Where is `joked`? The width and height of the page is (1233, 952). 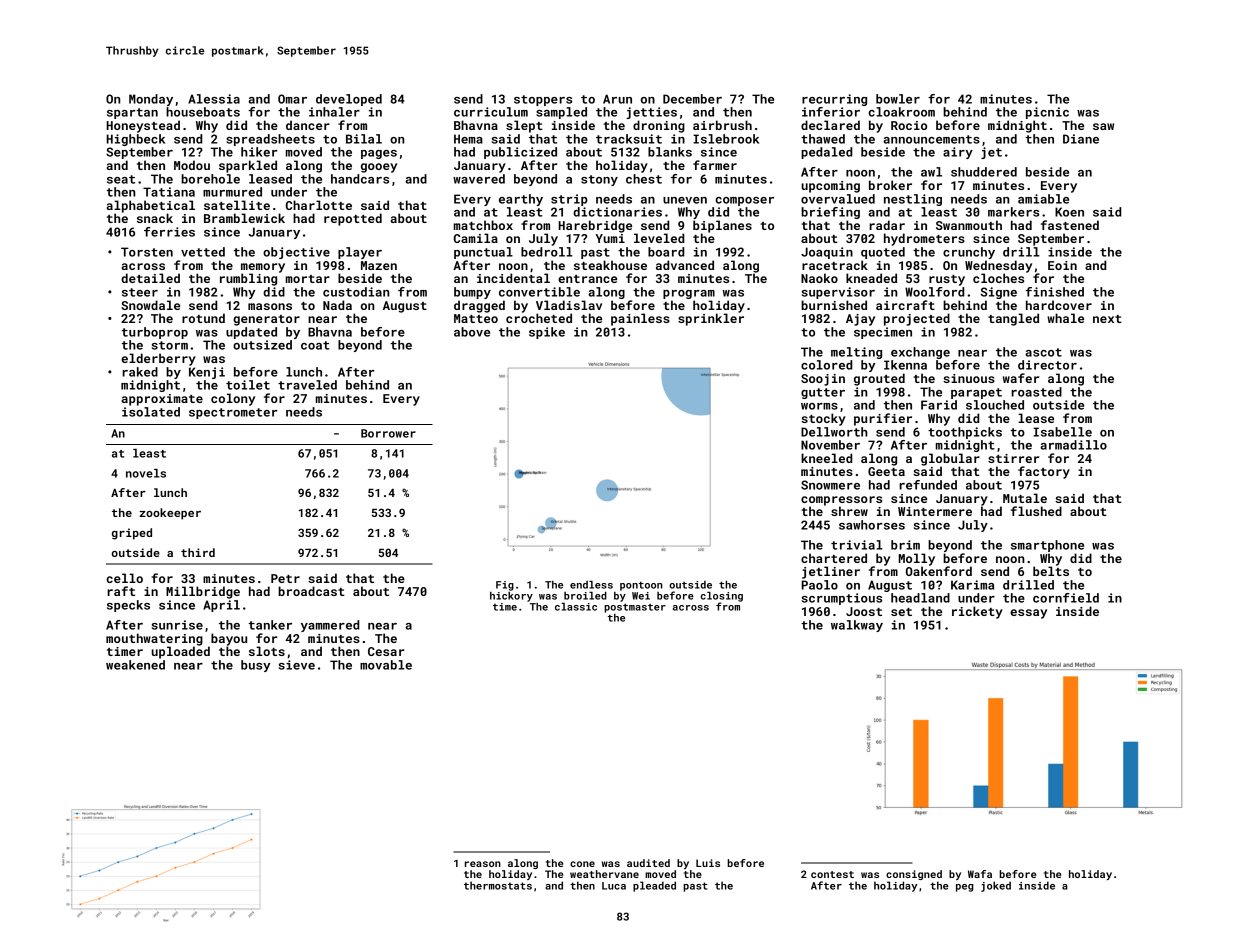 joked is located at coordinates (996, 886).
